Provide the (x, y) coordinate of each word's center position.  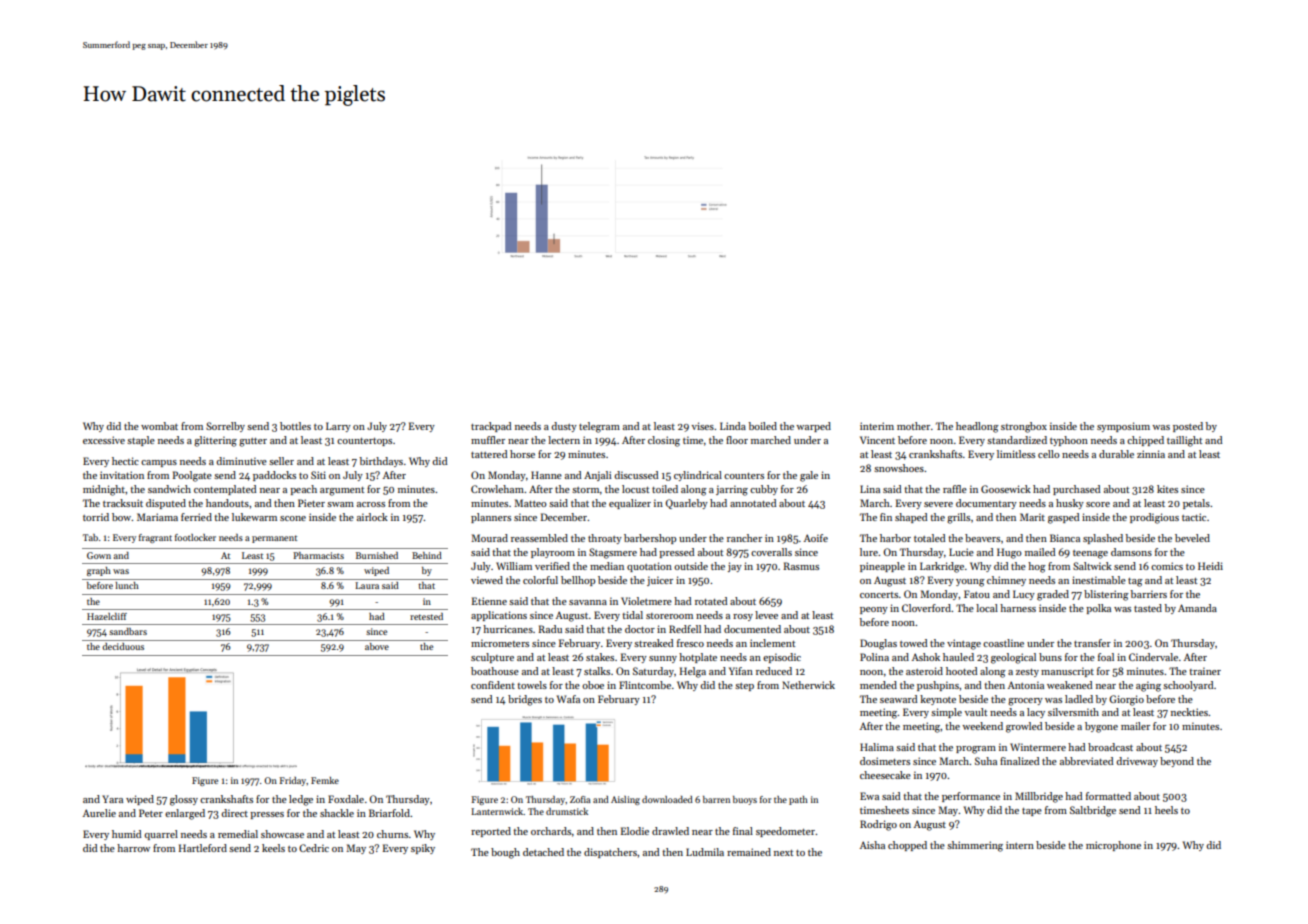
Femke (325, 780)
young (970, 583)
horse (522, 454)
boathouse (495, 671)
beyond (1177, 762)
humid (126, 834)
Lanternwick (497, 811)
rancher (744, 538)
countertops (364, 442)
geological (1013, 658)
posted (1188, 427)
